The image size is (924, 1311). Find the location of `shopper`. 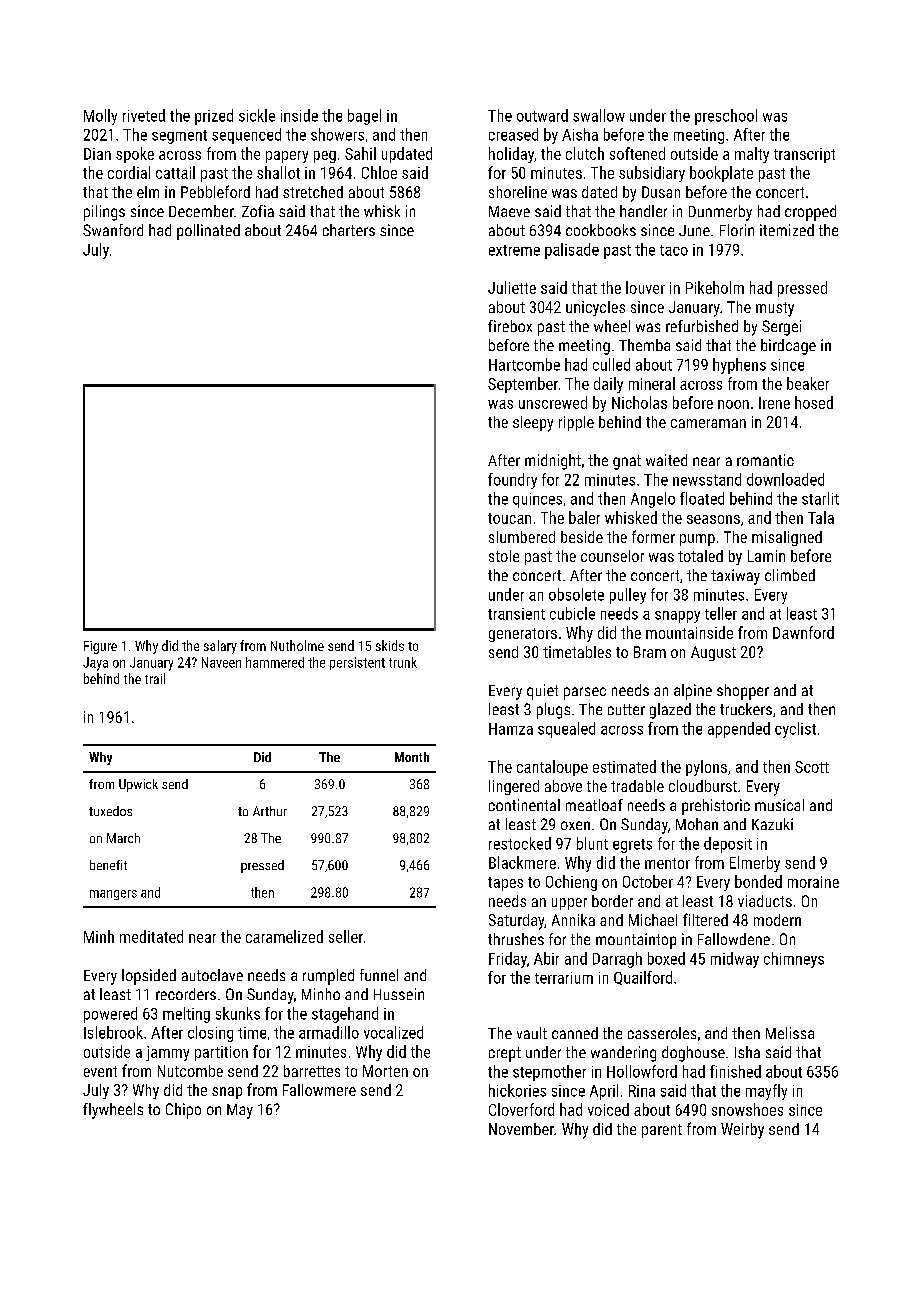

shopper is located at coordinates (743, 692).
